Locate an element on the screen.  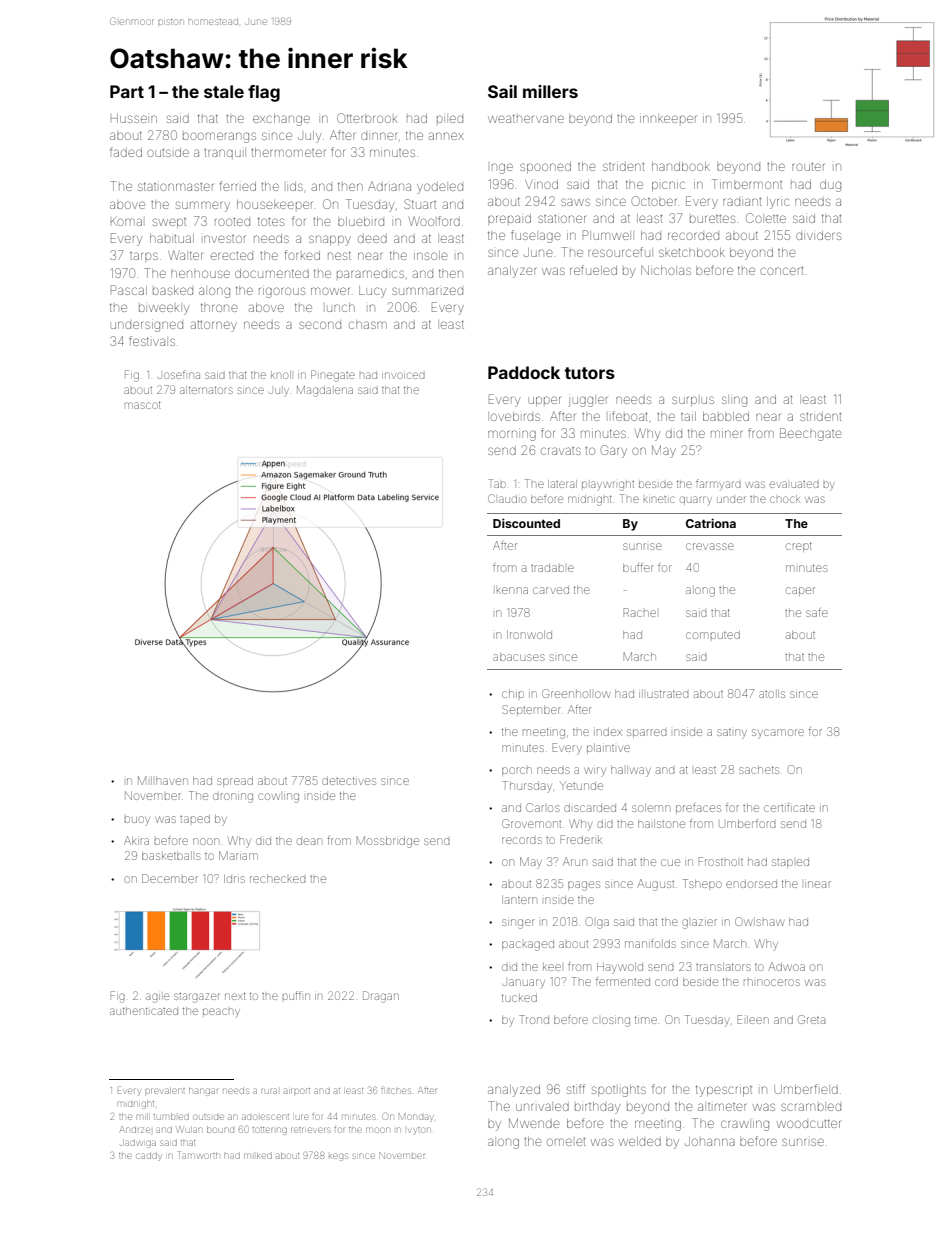
Paddock is located at coordinates (524, 372).
